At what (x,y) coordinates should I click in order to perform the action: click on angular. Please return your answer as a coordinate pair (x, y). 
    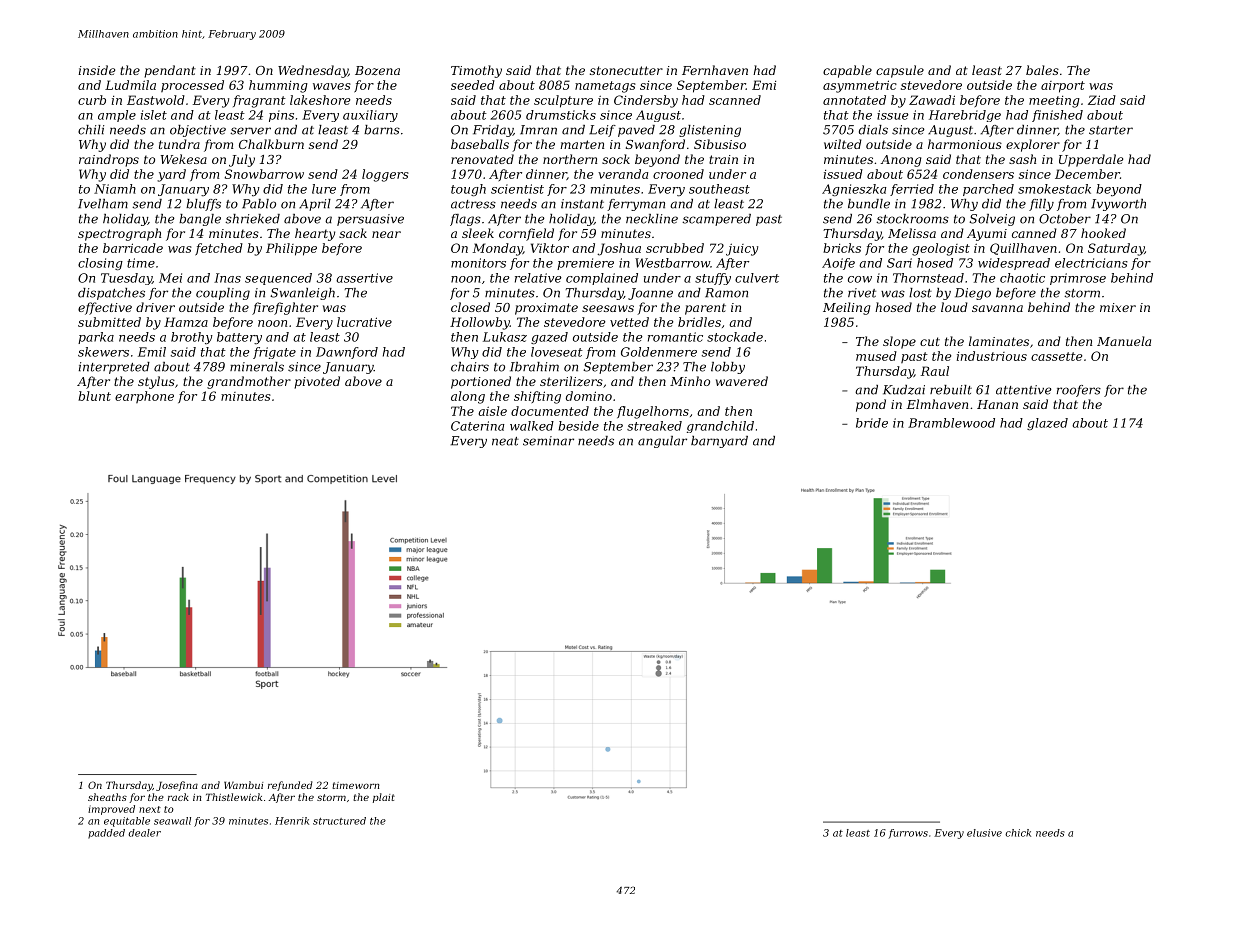
    Looking at the image, I should click on (662, 442).
